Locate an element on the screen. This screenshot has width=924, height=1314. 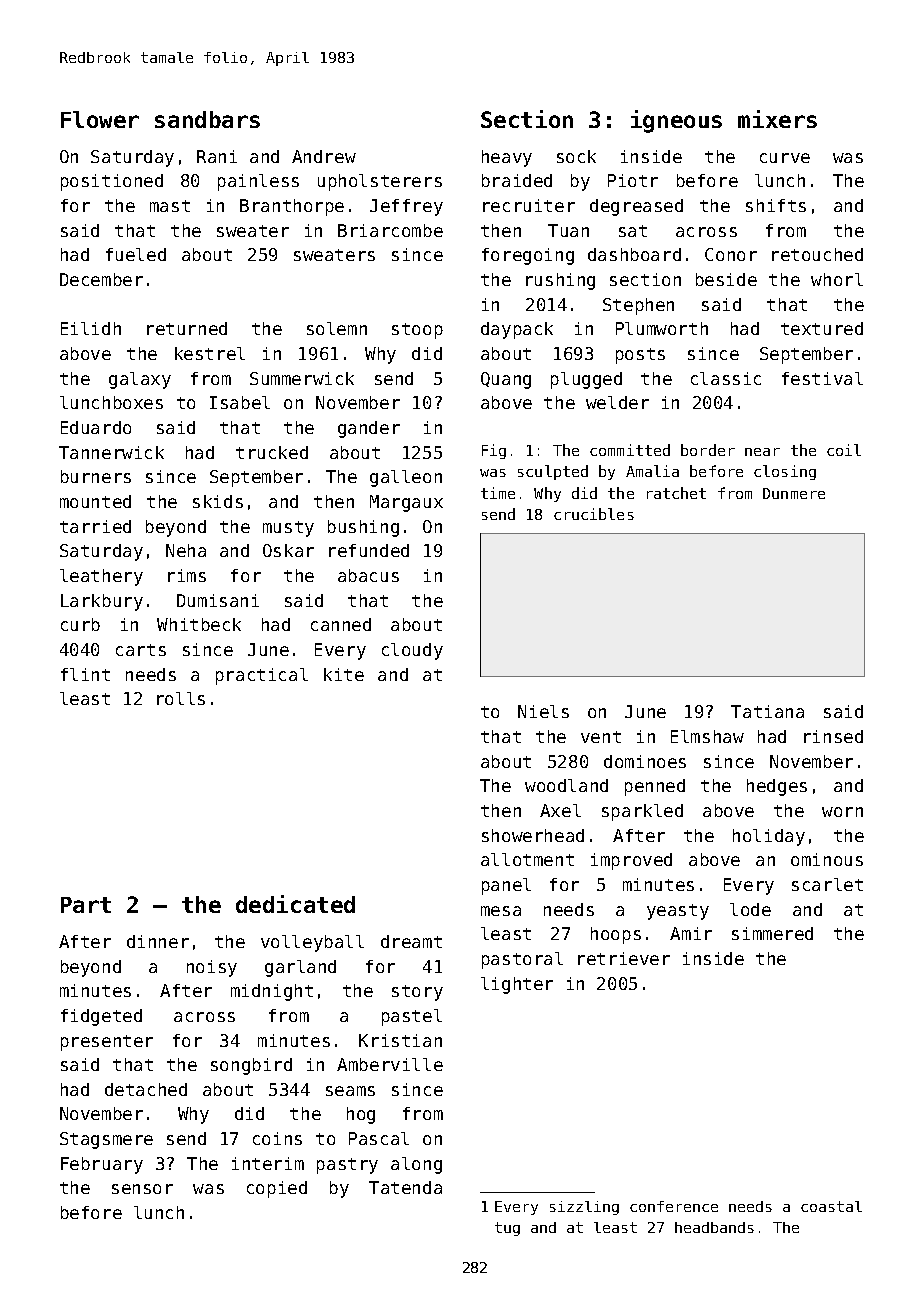
Larkbury is located at coordinates (102, 602).
